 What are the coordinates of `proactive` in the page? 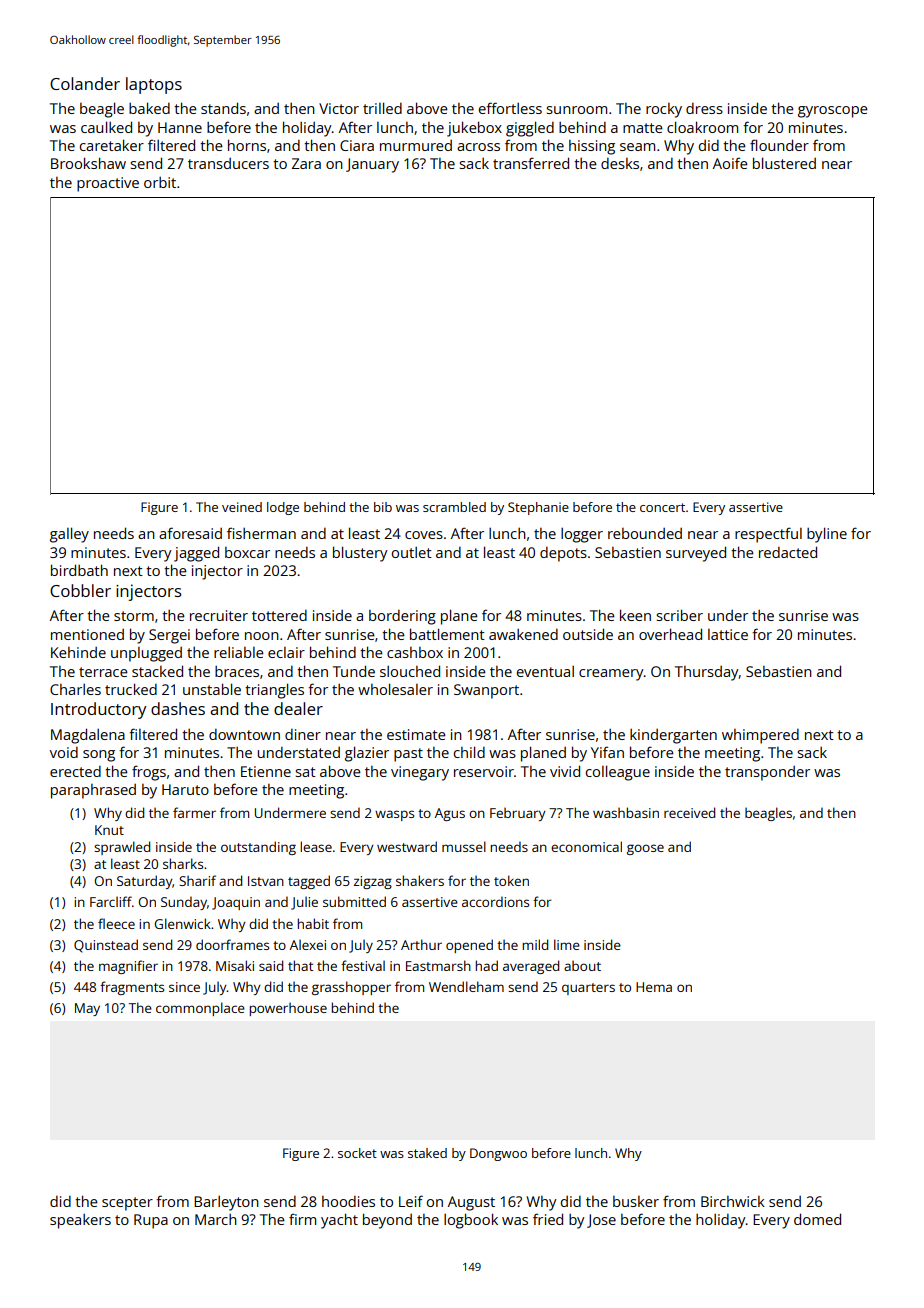 It's located at (108, 184).
